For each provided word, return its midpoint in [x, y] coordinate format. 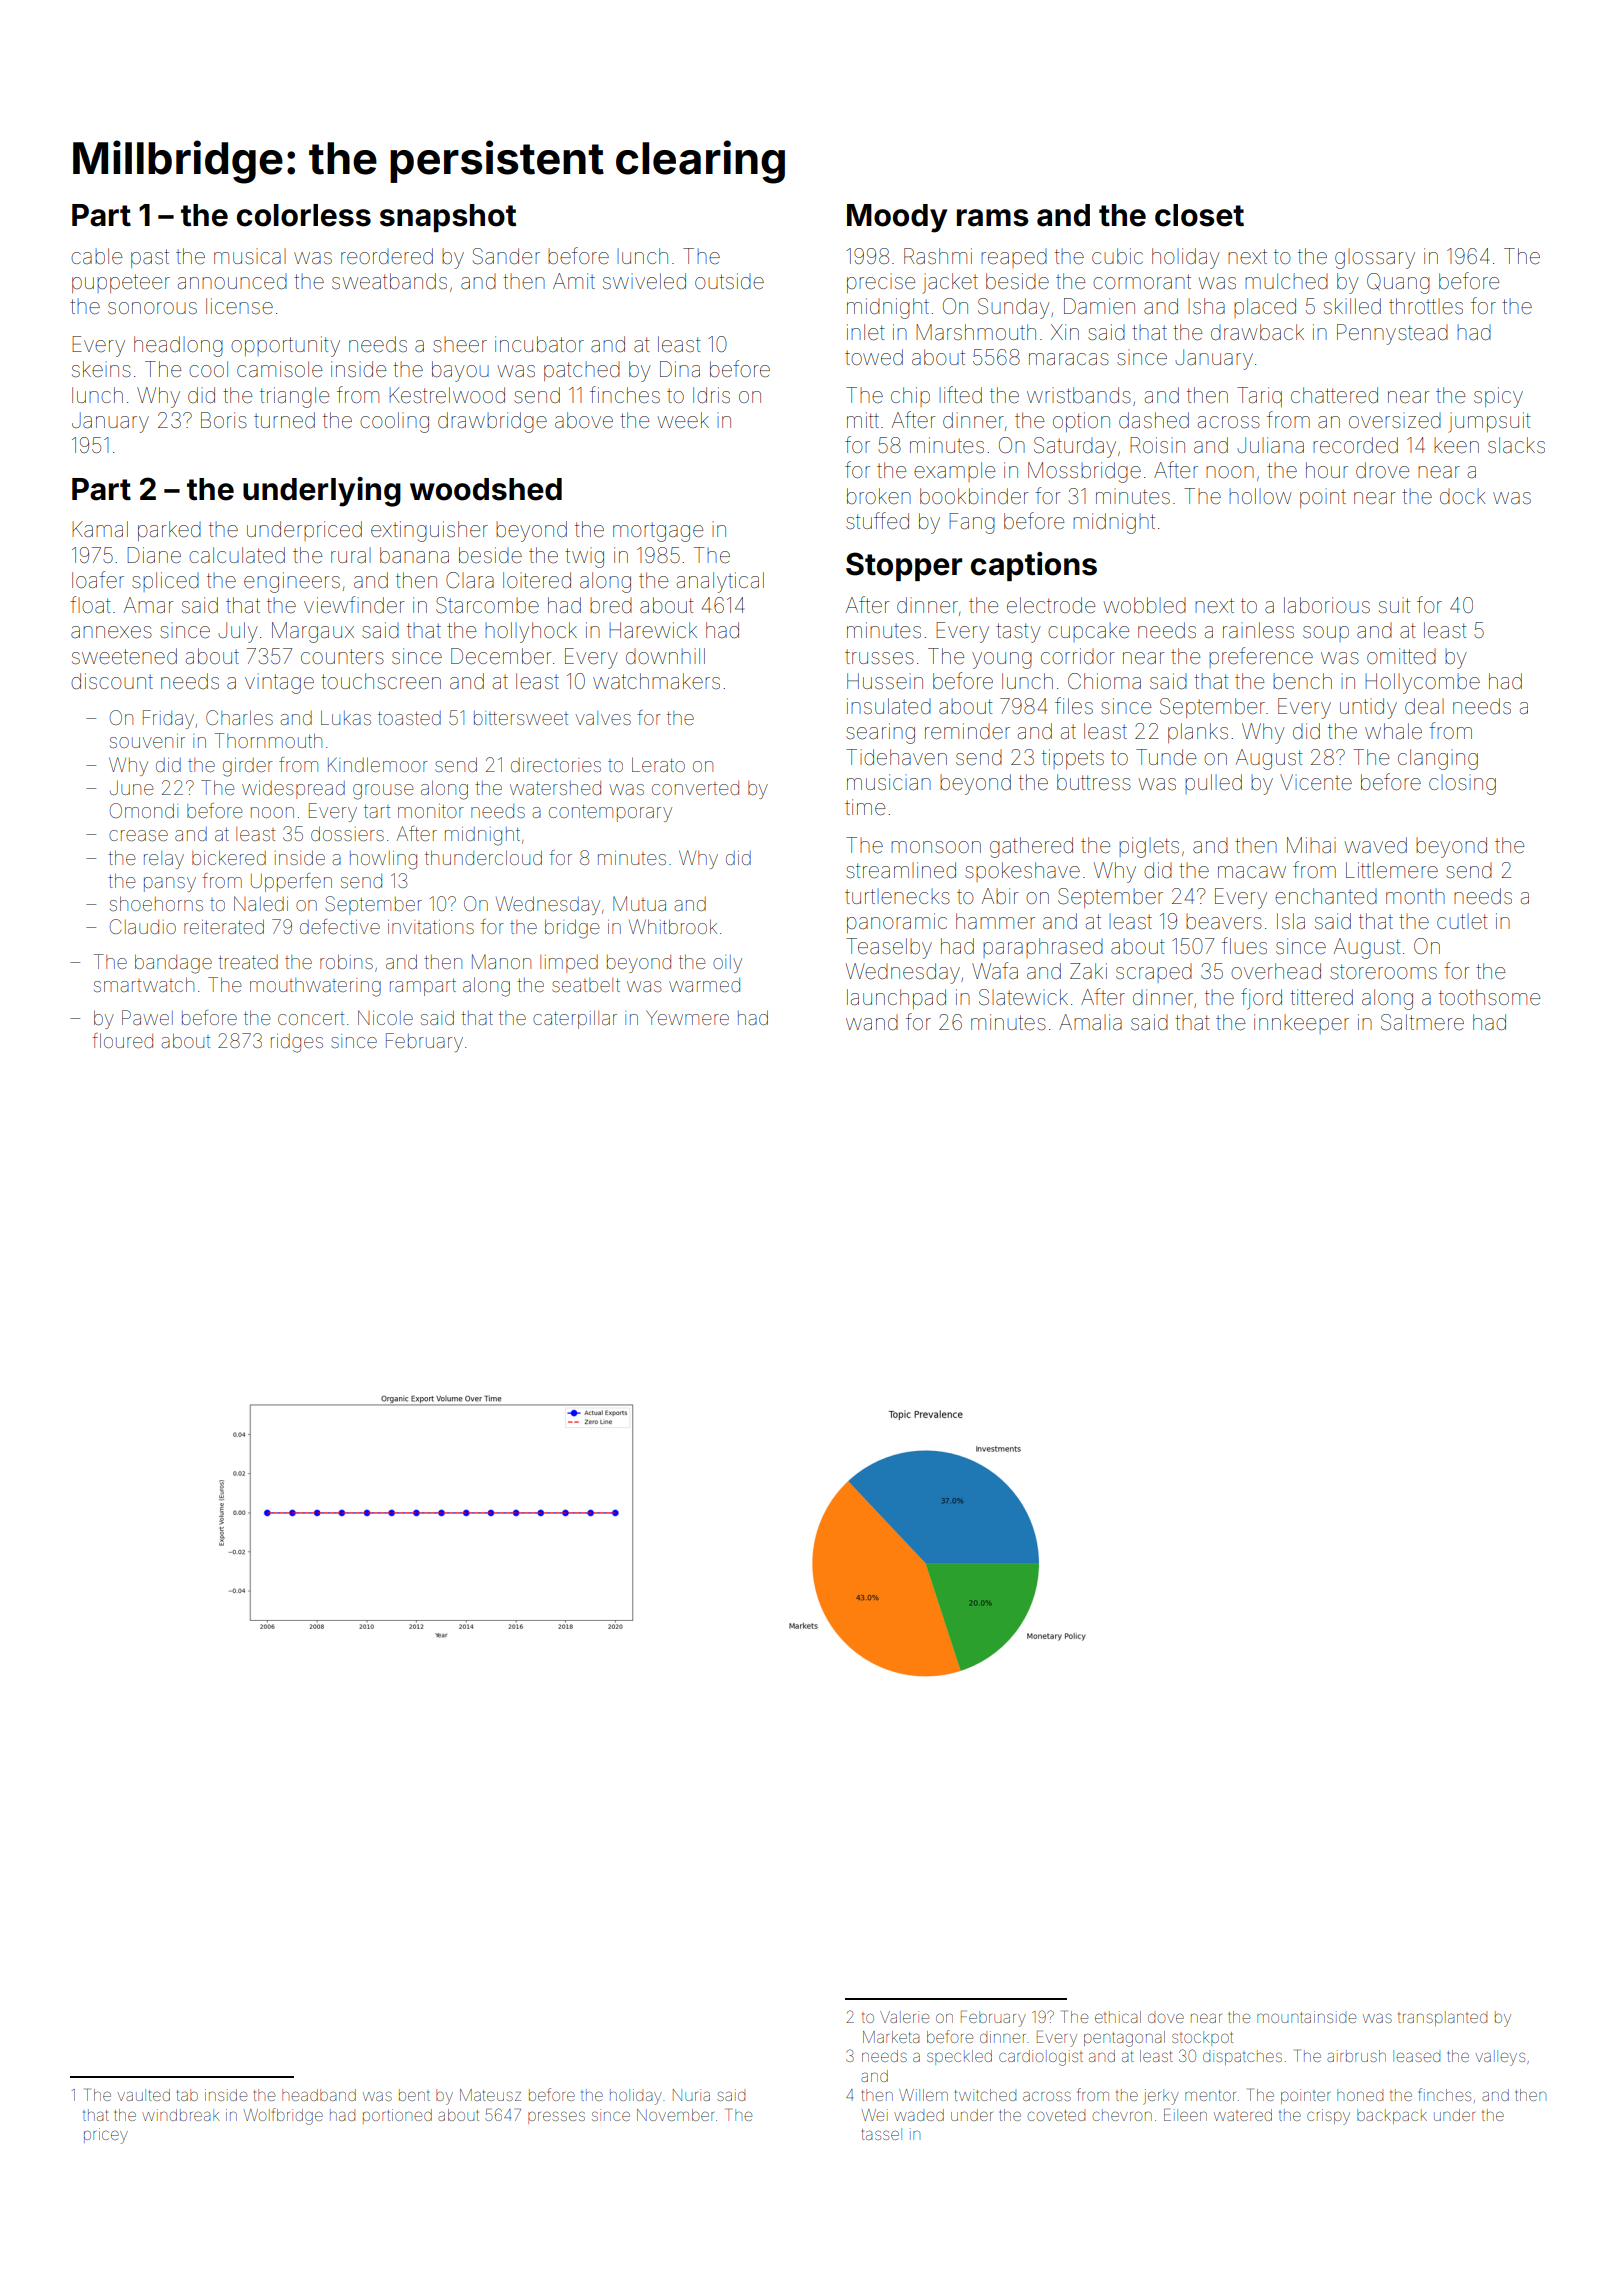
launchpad [896, 999]
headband [319, 2095]
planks [1198, 733]
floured [122, 1040]
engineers [292, 582]
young [1002, 660]
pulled [1213, 784]
